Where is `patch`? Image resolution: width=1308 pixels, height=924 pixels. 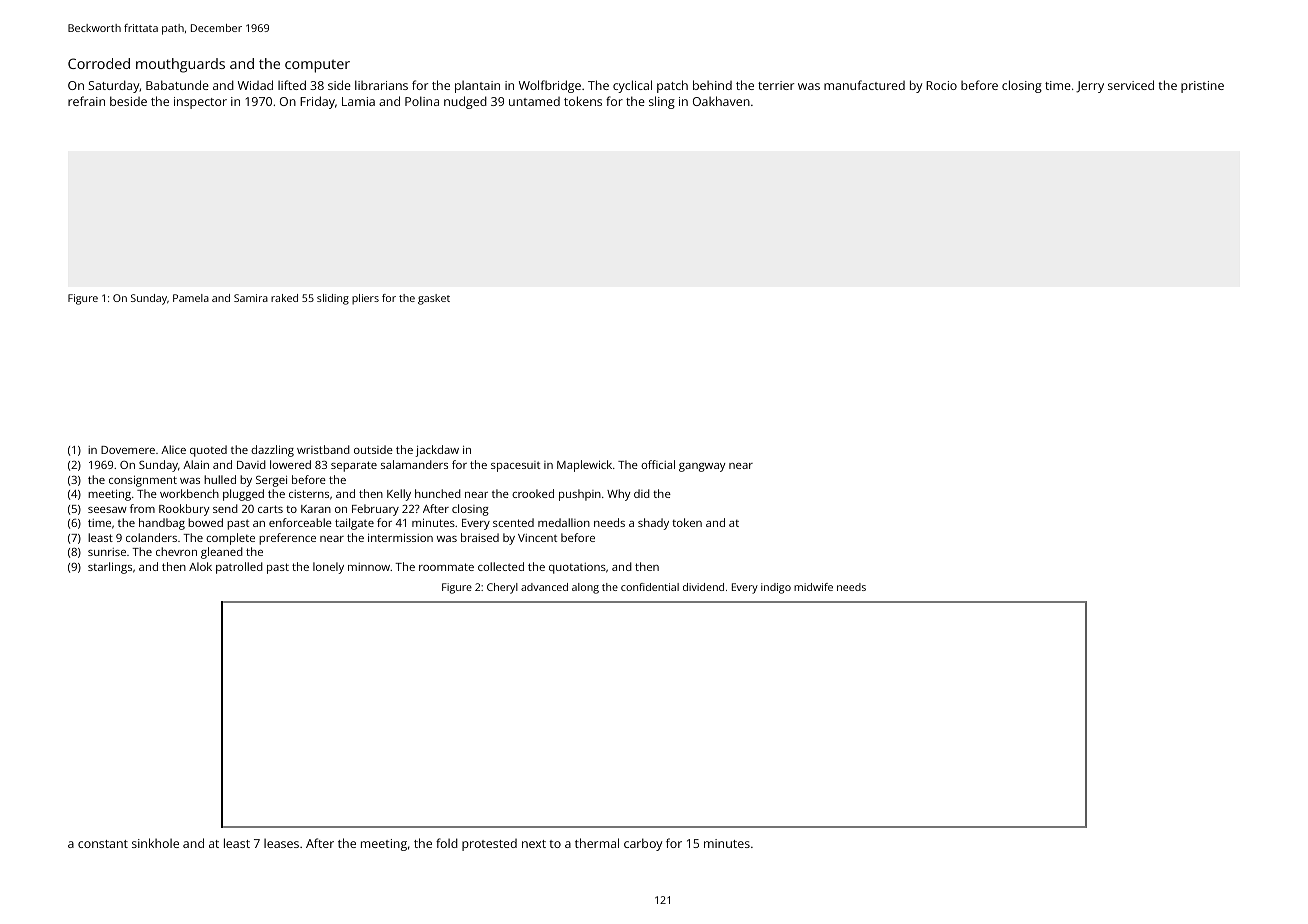 patch is located at coordinates (672, 86).
